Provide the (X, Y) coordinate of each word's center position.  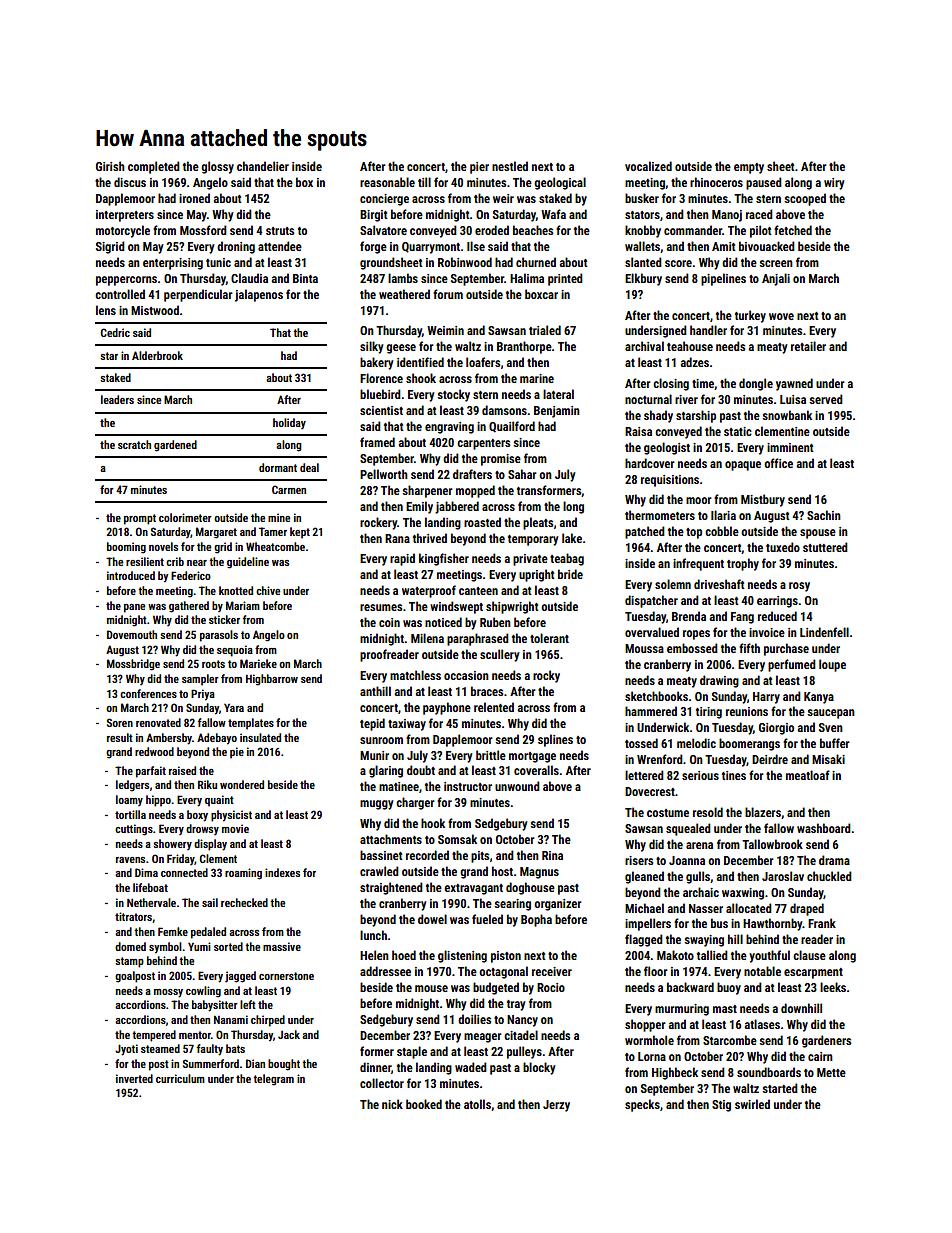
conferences (148, 693)
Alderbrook (157, 355)
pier (479, 168)
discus (130, 182)
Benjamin (557, 412)
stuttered (825, 547)
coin (389, 622)
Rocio (551, 987)
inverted (134, 1078)
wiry (834, 184)
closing (671, 384)
